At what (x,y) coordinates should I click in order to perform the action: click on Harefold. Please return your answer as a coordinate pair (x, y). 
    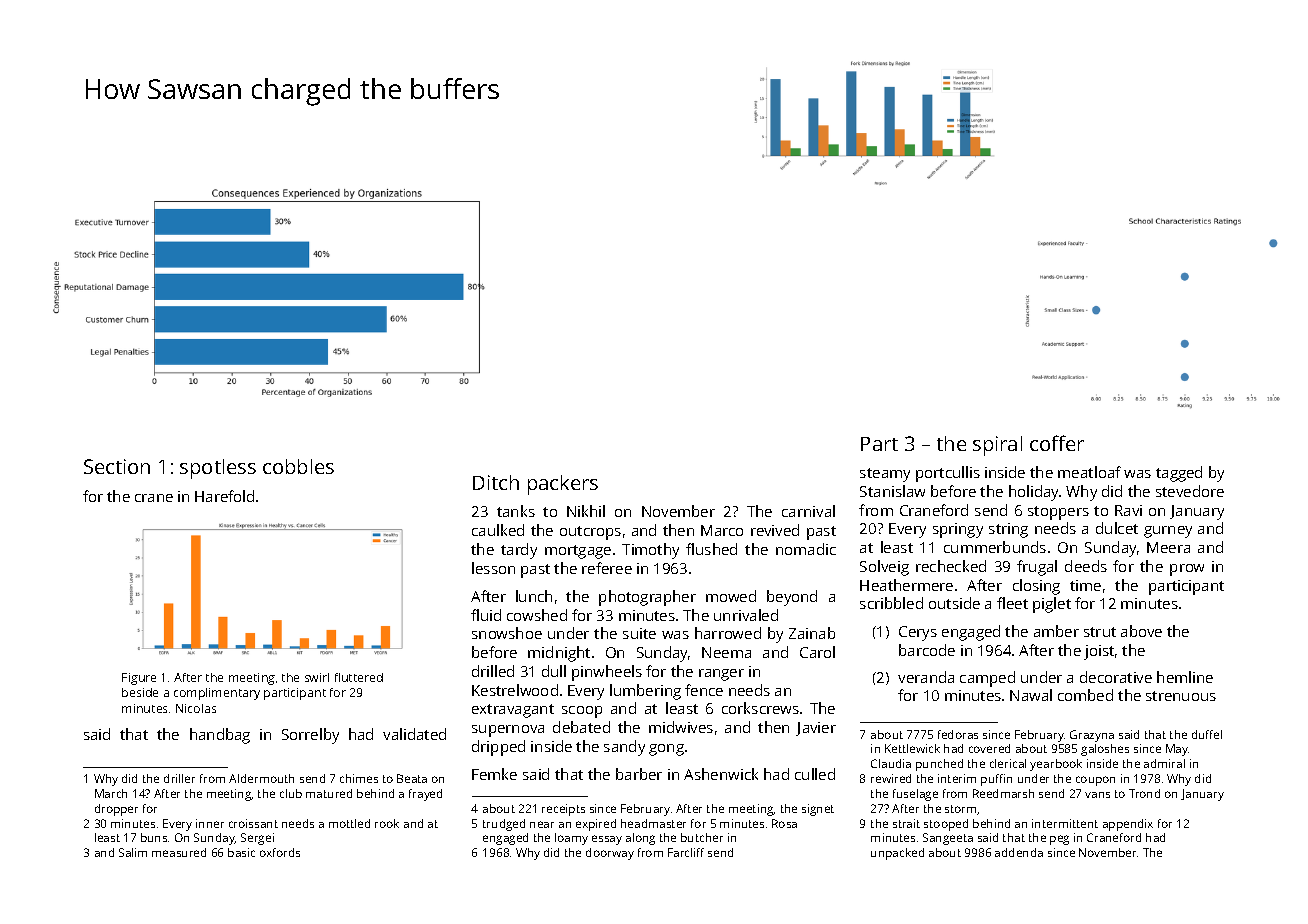
    Looking at the image, I should click on (224, 496).
